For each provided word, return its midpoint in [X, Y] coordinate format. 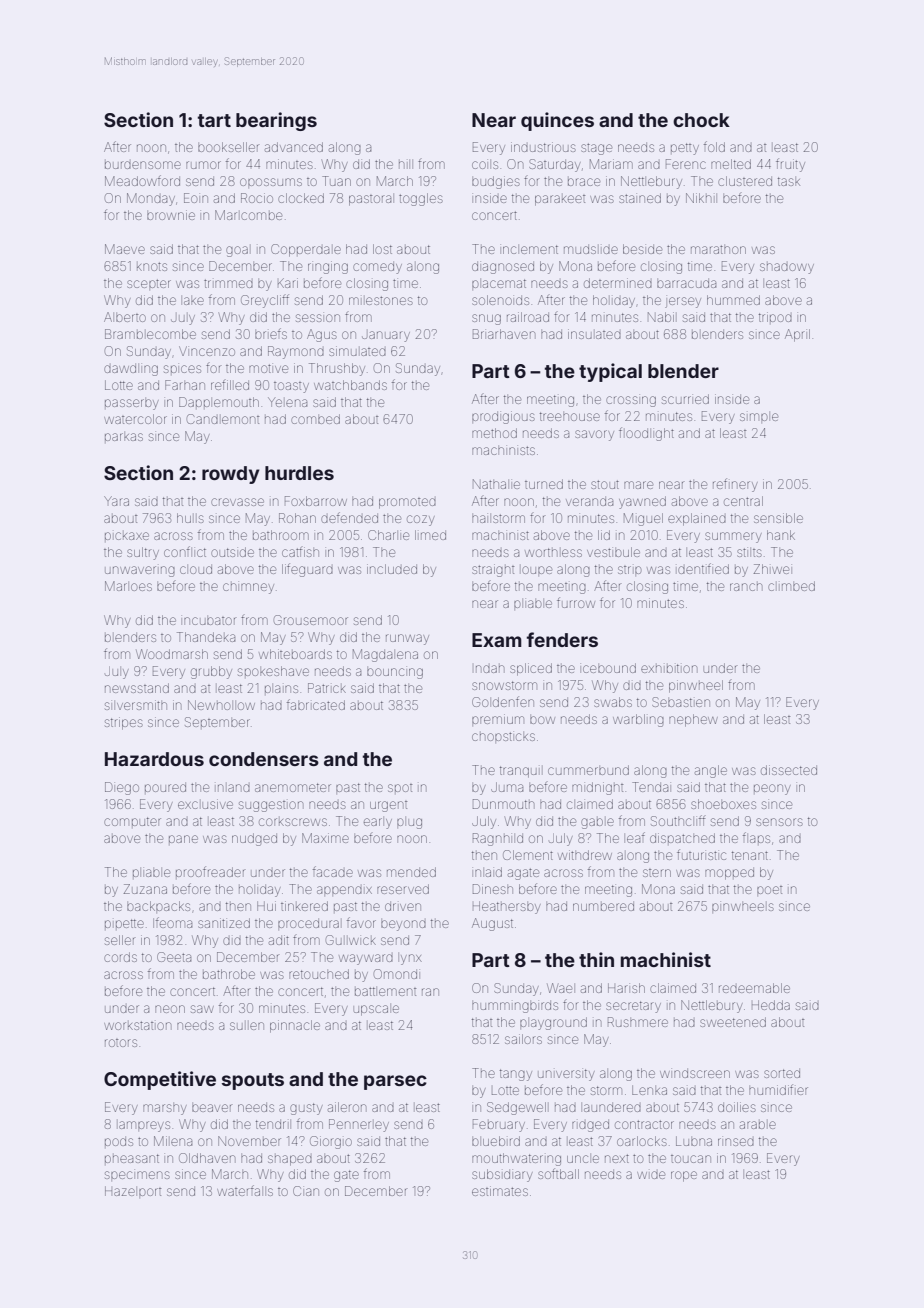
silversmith [136, 705]
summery [733, 537]
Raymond [296, 352]
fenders [562, 639]
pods [119, 1141]
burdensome [143, 165]
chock [701, 120]
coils [485, 165]
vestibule [613, 552]
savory [594, 435]
